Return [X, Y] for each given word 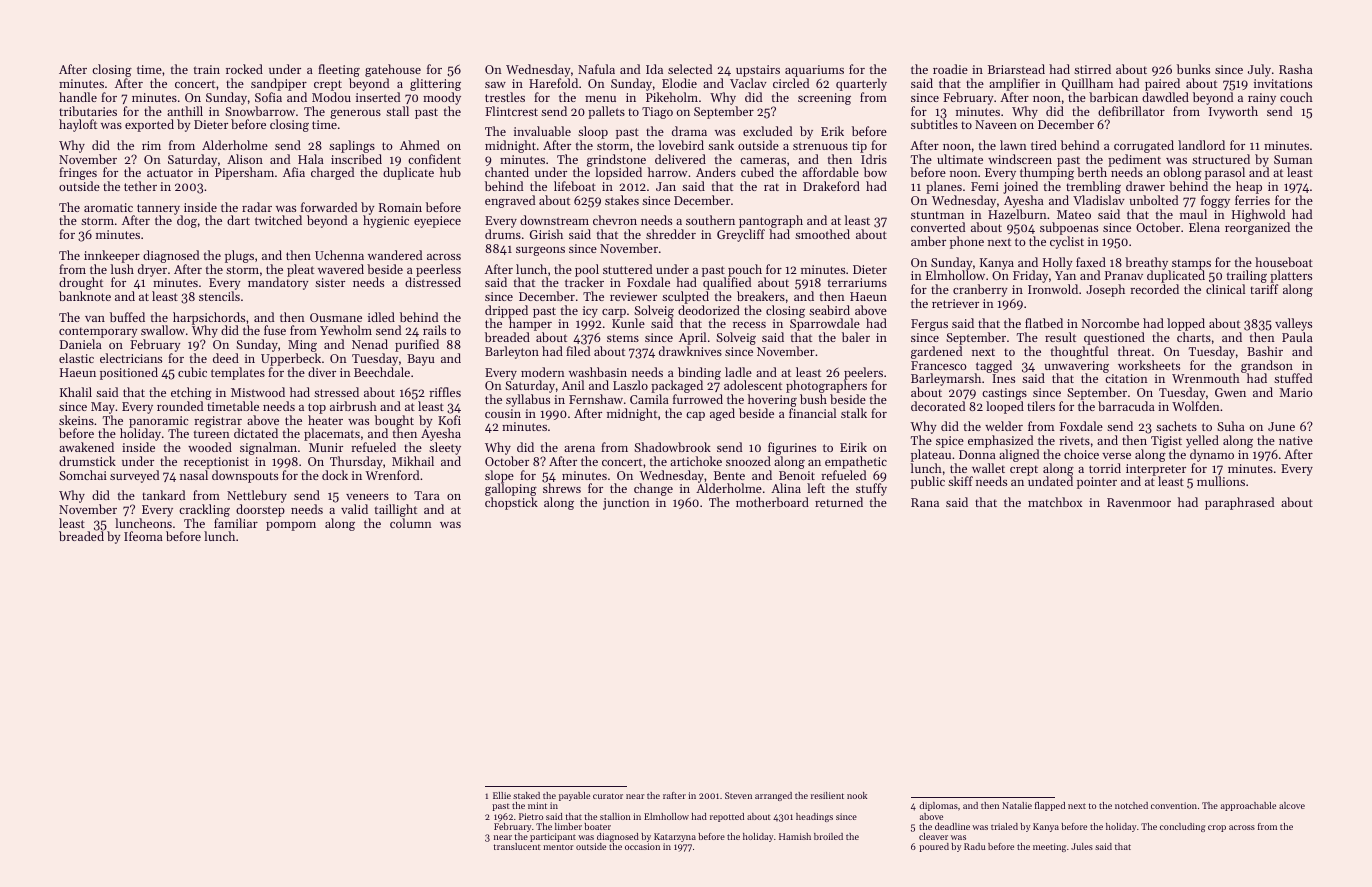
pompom [291, 526]
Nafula [596, 69]
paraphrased [1239, 503]
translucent [517, 846]
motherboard [772, 502]
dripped [506, 312]
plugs [239, 256]
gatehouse [393, 70]
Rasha [1296, 69]
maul [1193, 214]
